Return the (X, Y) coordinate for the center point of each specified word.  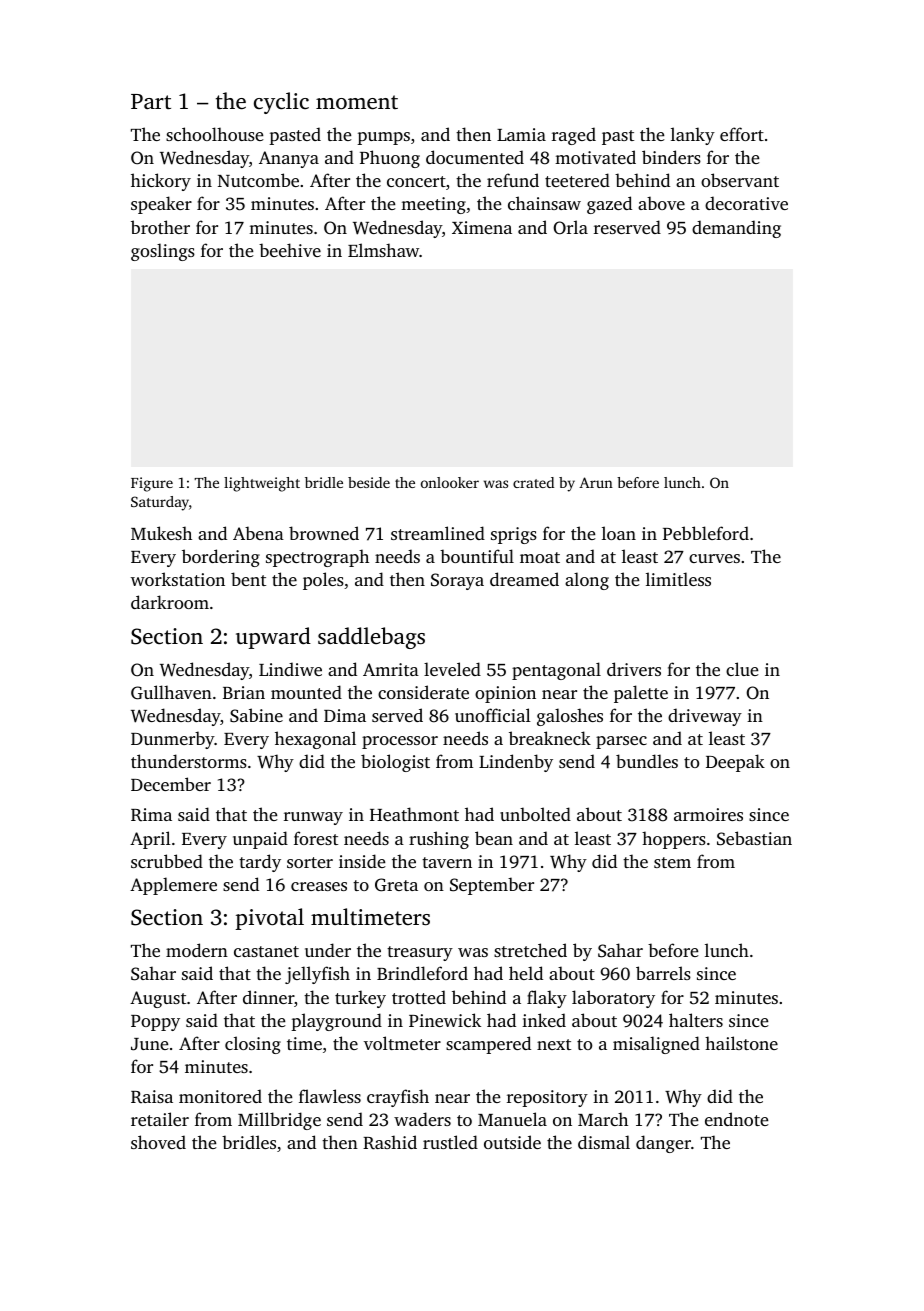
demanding (736, 229)
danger (663, 1144)
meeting (433, 205)
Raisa (152, 1096)
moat (540, 557)
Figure (152, 484)
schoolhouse (215, 134)
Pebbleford (706, 533)
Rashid (390, 1142)
